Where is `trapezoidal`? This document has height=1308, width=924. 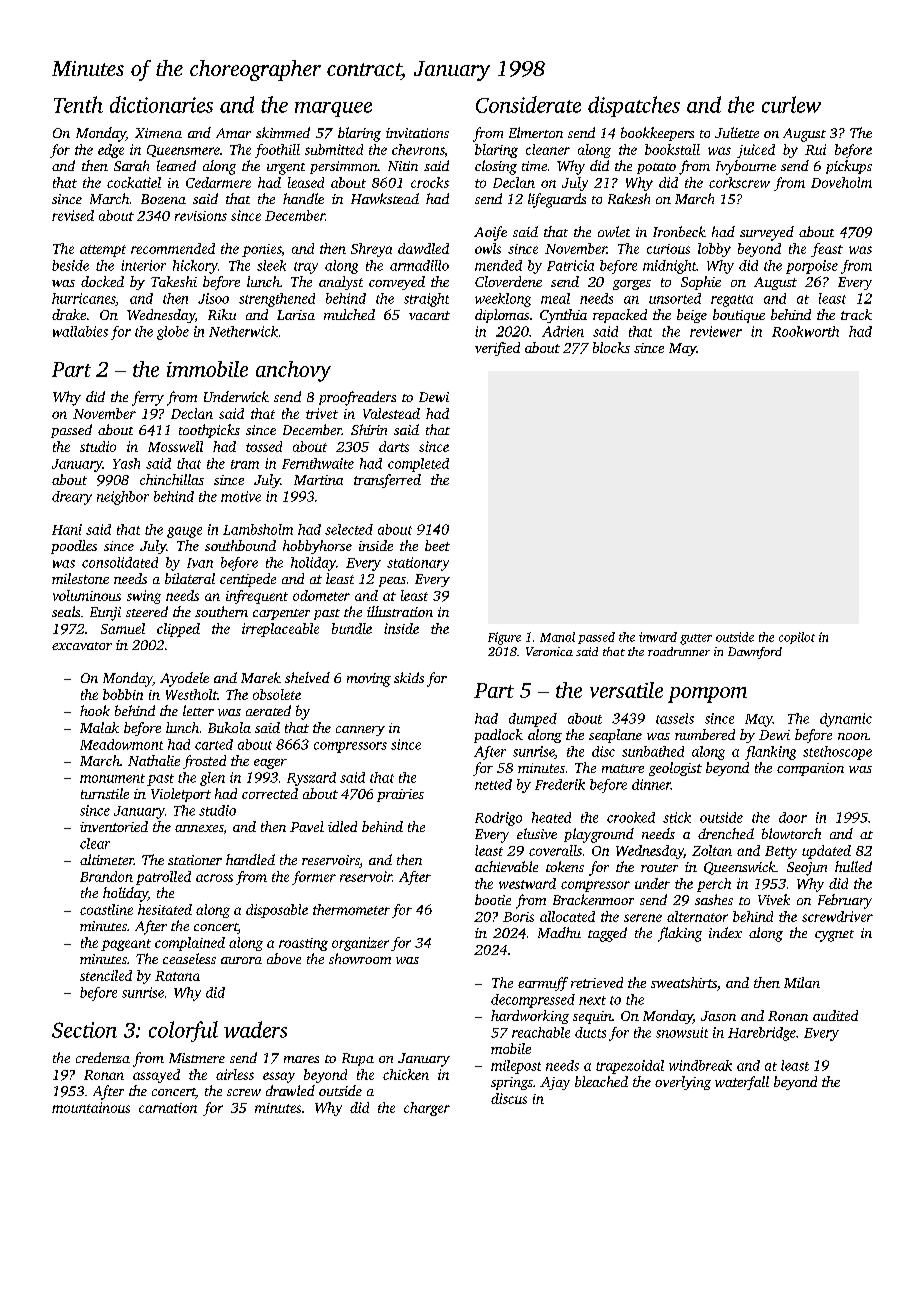
trapezoidal is located at coordinates (630, 1067).
